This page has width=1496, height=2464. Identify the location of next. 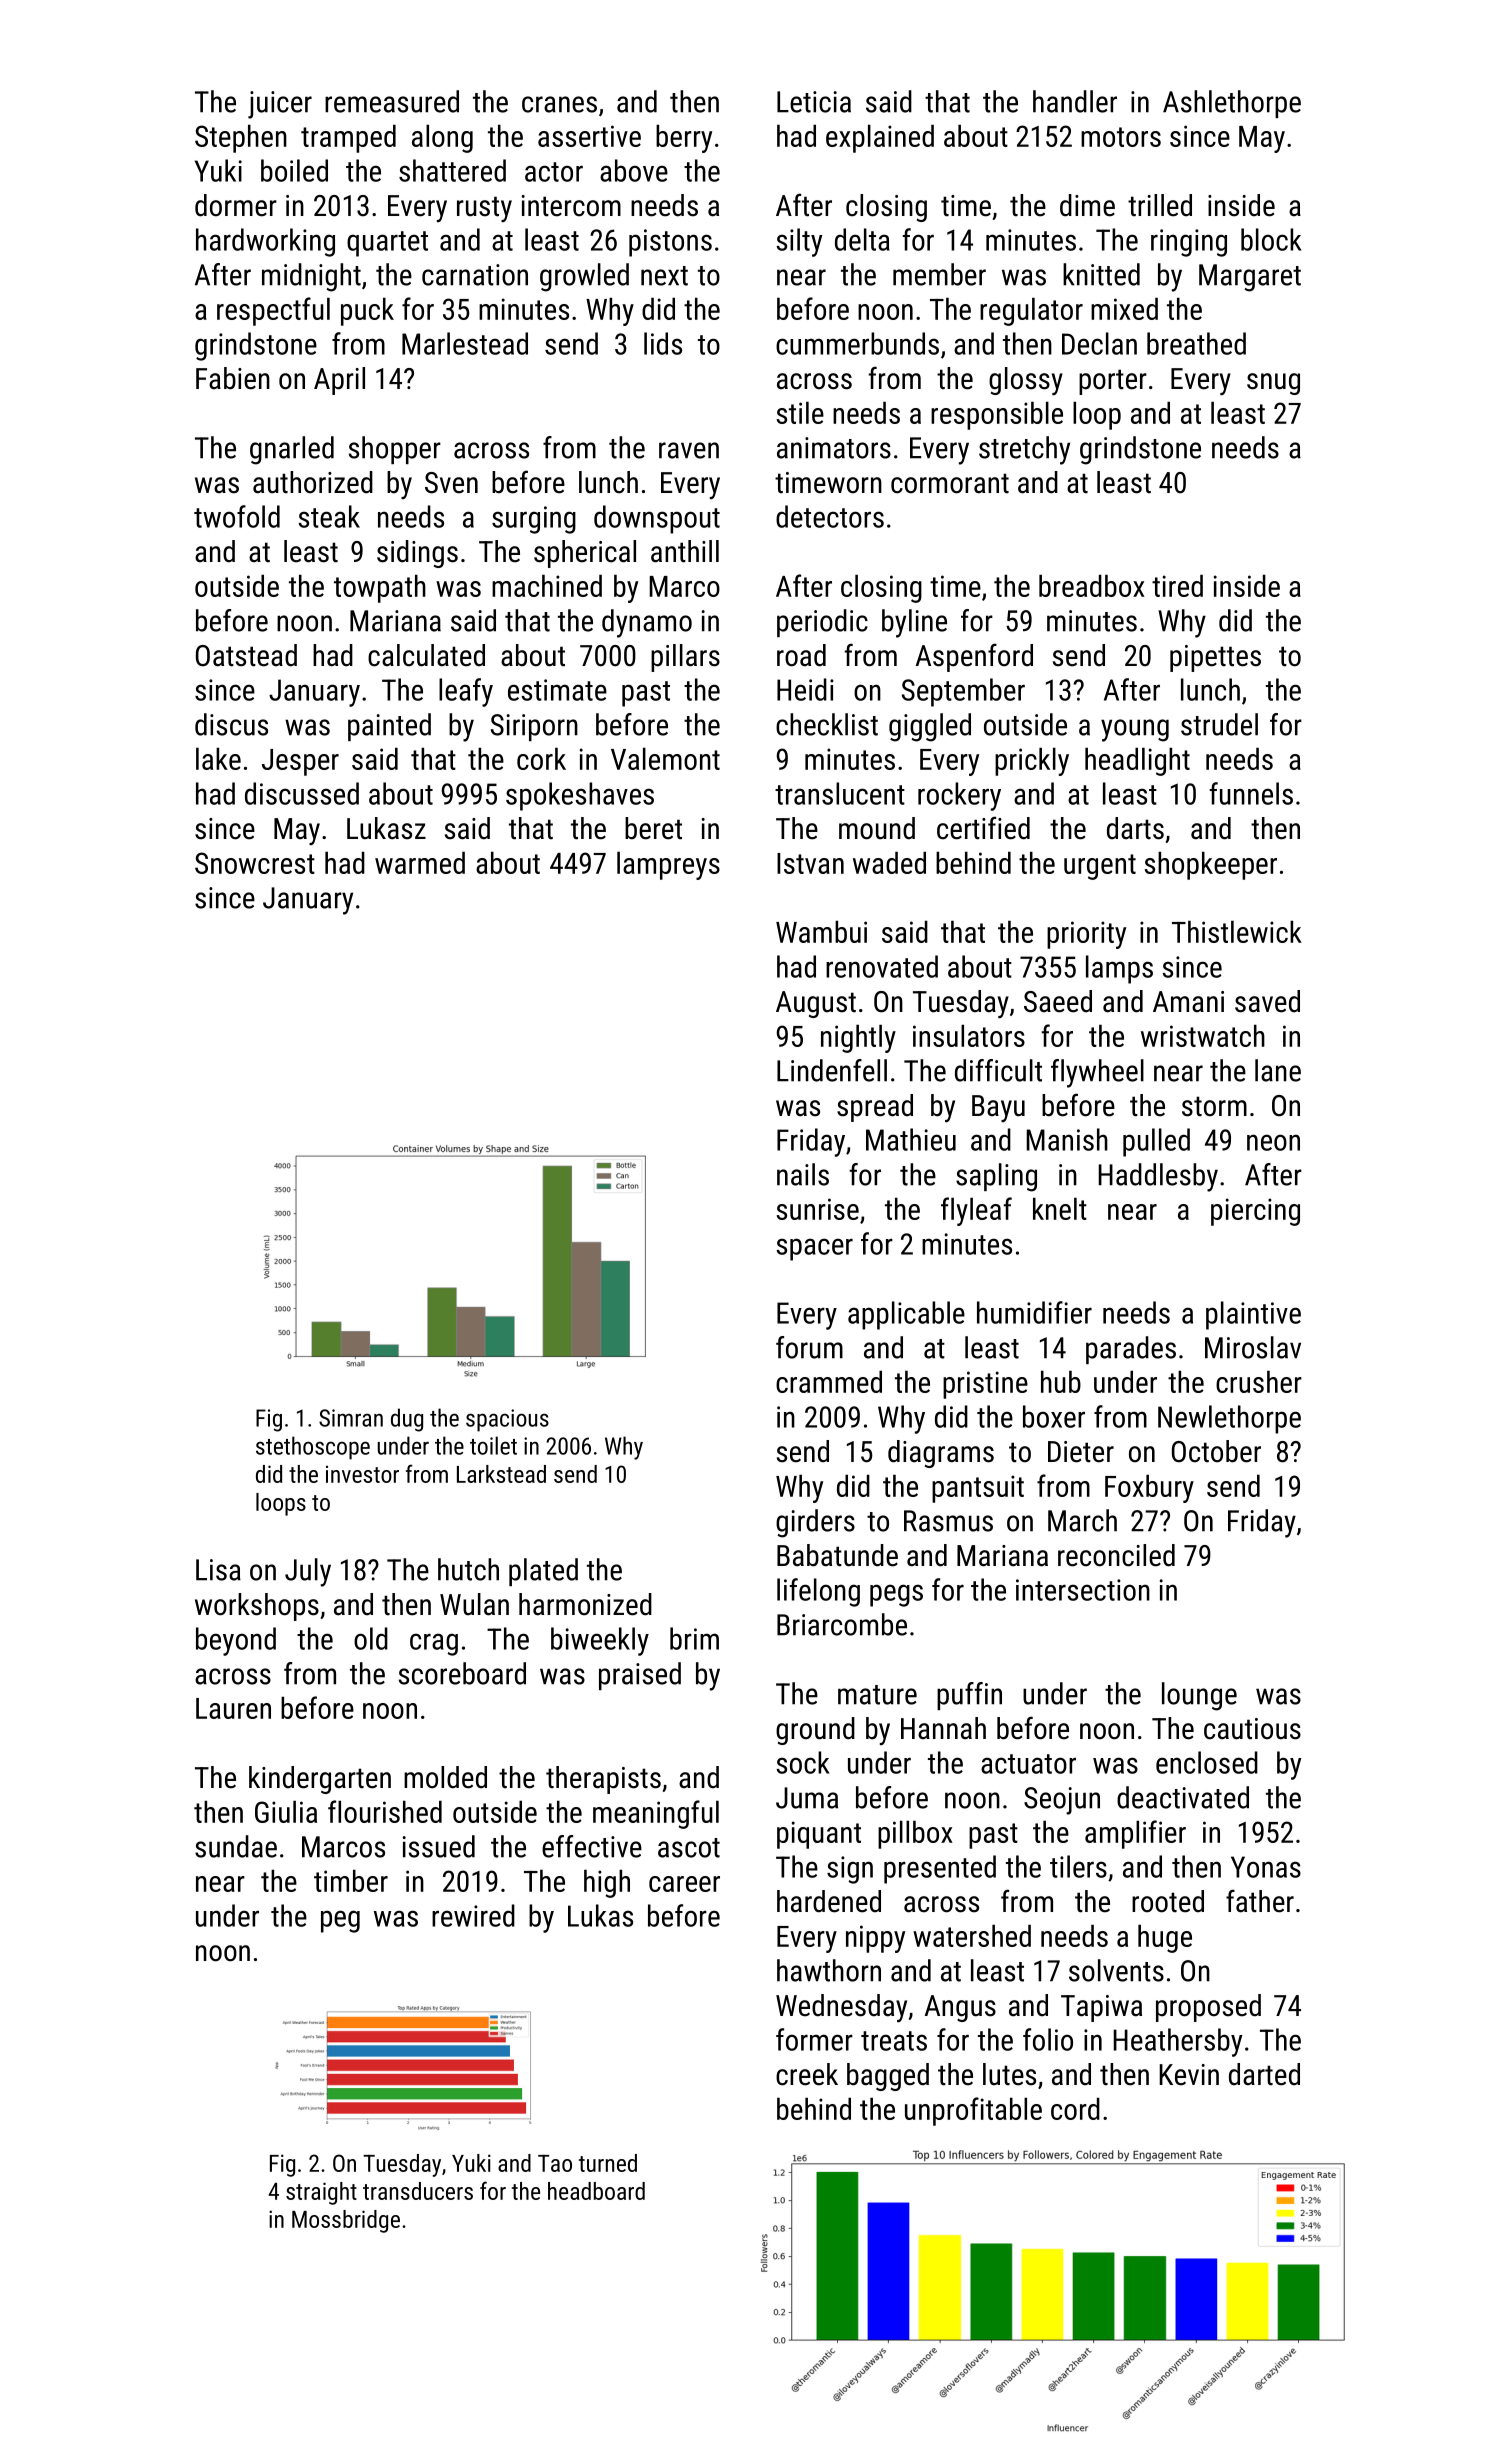
(664, 276).
